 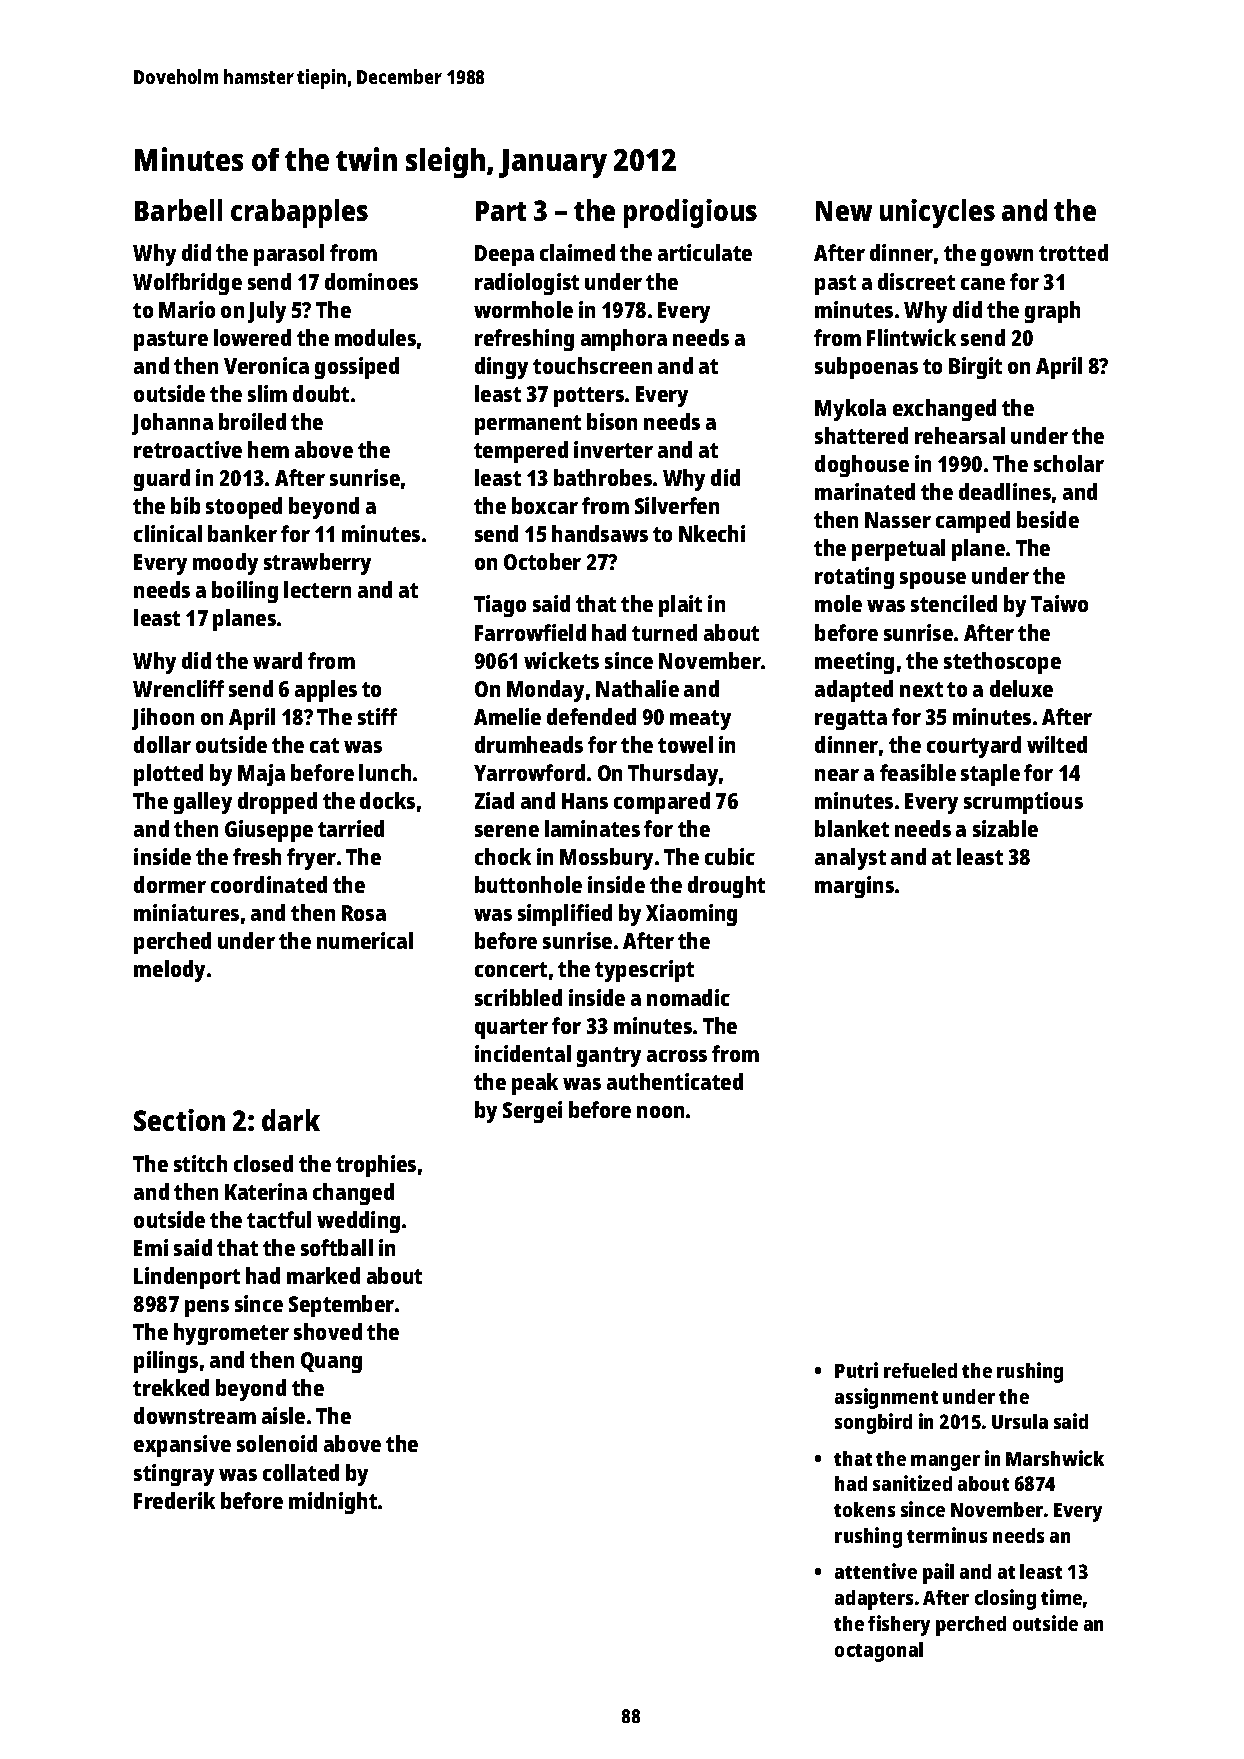 What do you see at coordinates (690, 213) in the screenshot?
I see `prodigious` at bounding box center [690, 213].
